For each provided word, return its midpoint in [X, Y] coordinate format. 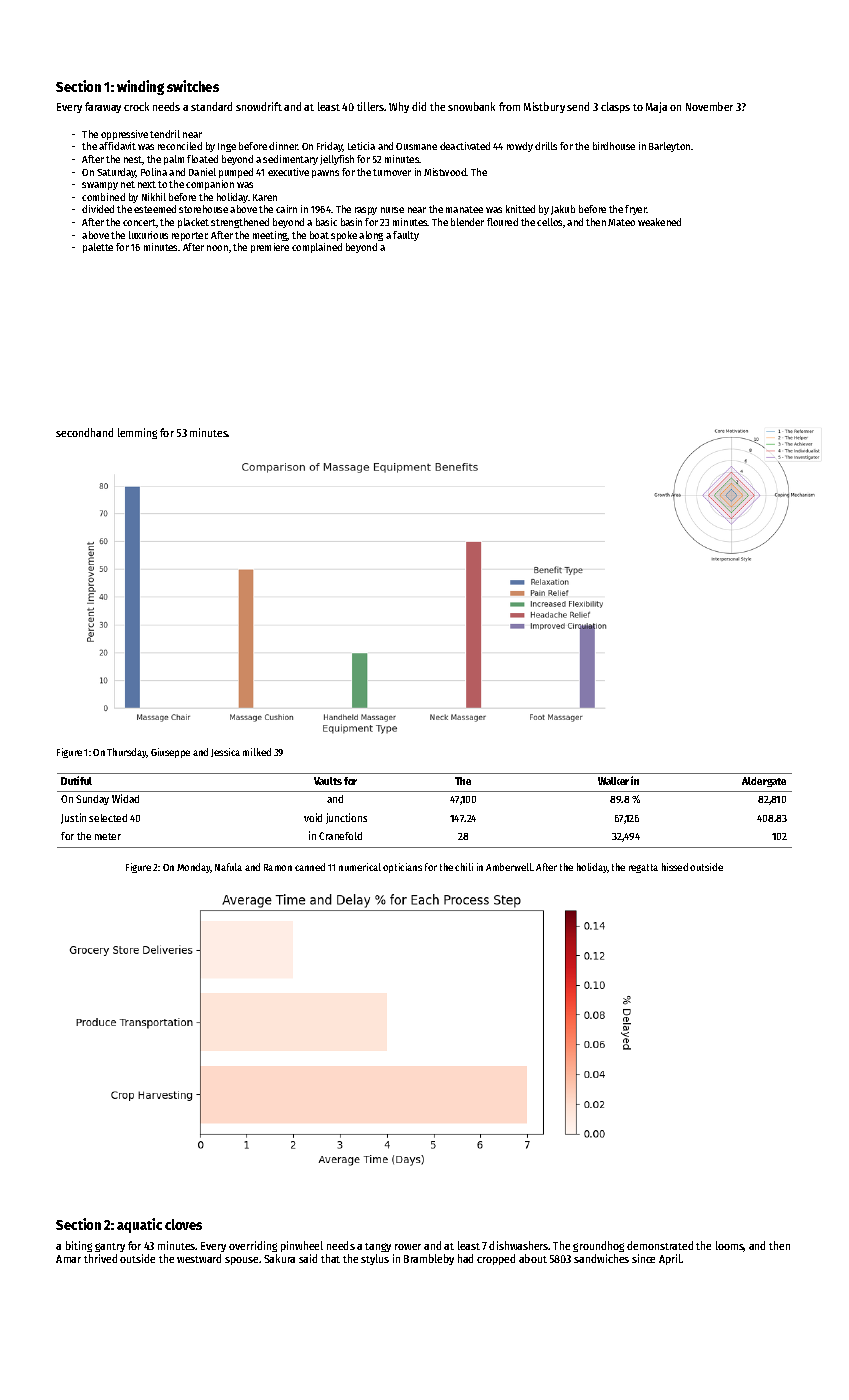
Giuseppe [170, 753]
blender [467, 222]
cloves [183, 1224]
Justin [73, 818]
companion [210, 185]
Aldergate [764, 782]
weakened [659, 222]
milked [257, 752]
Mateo [621, 222]
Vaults [328, 781]
